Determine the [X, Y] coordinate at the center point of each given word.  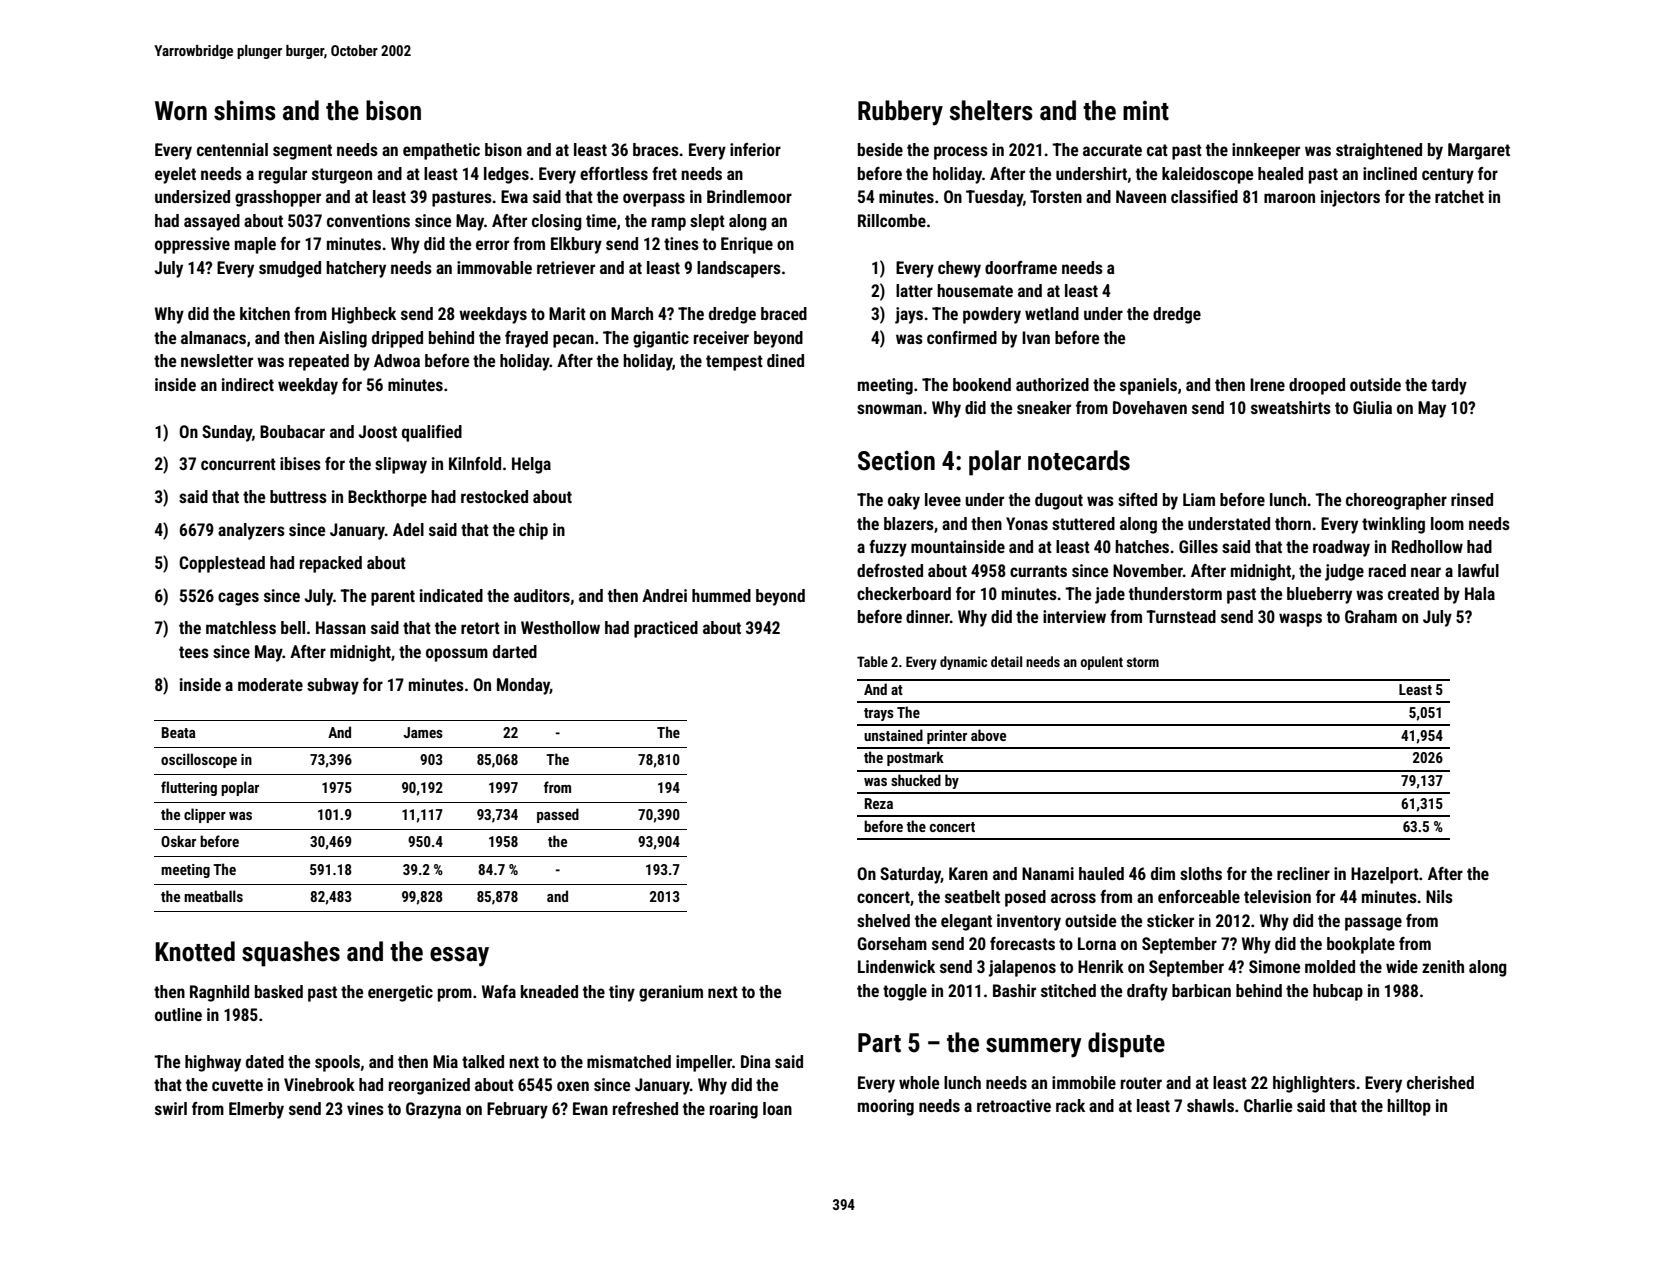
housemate [975, 290]
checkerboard [904, 593]
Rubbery [900, 113]
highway [213, 1063]
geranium [671, 993]
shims [245, 110]
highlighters [1314, 1084]
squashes [291, 954]
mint [1146, 111]
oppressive [192, 245]
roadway [1341, 548]
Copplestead [222, 564]
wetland [1052, 313]
